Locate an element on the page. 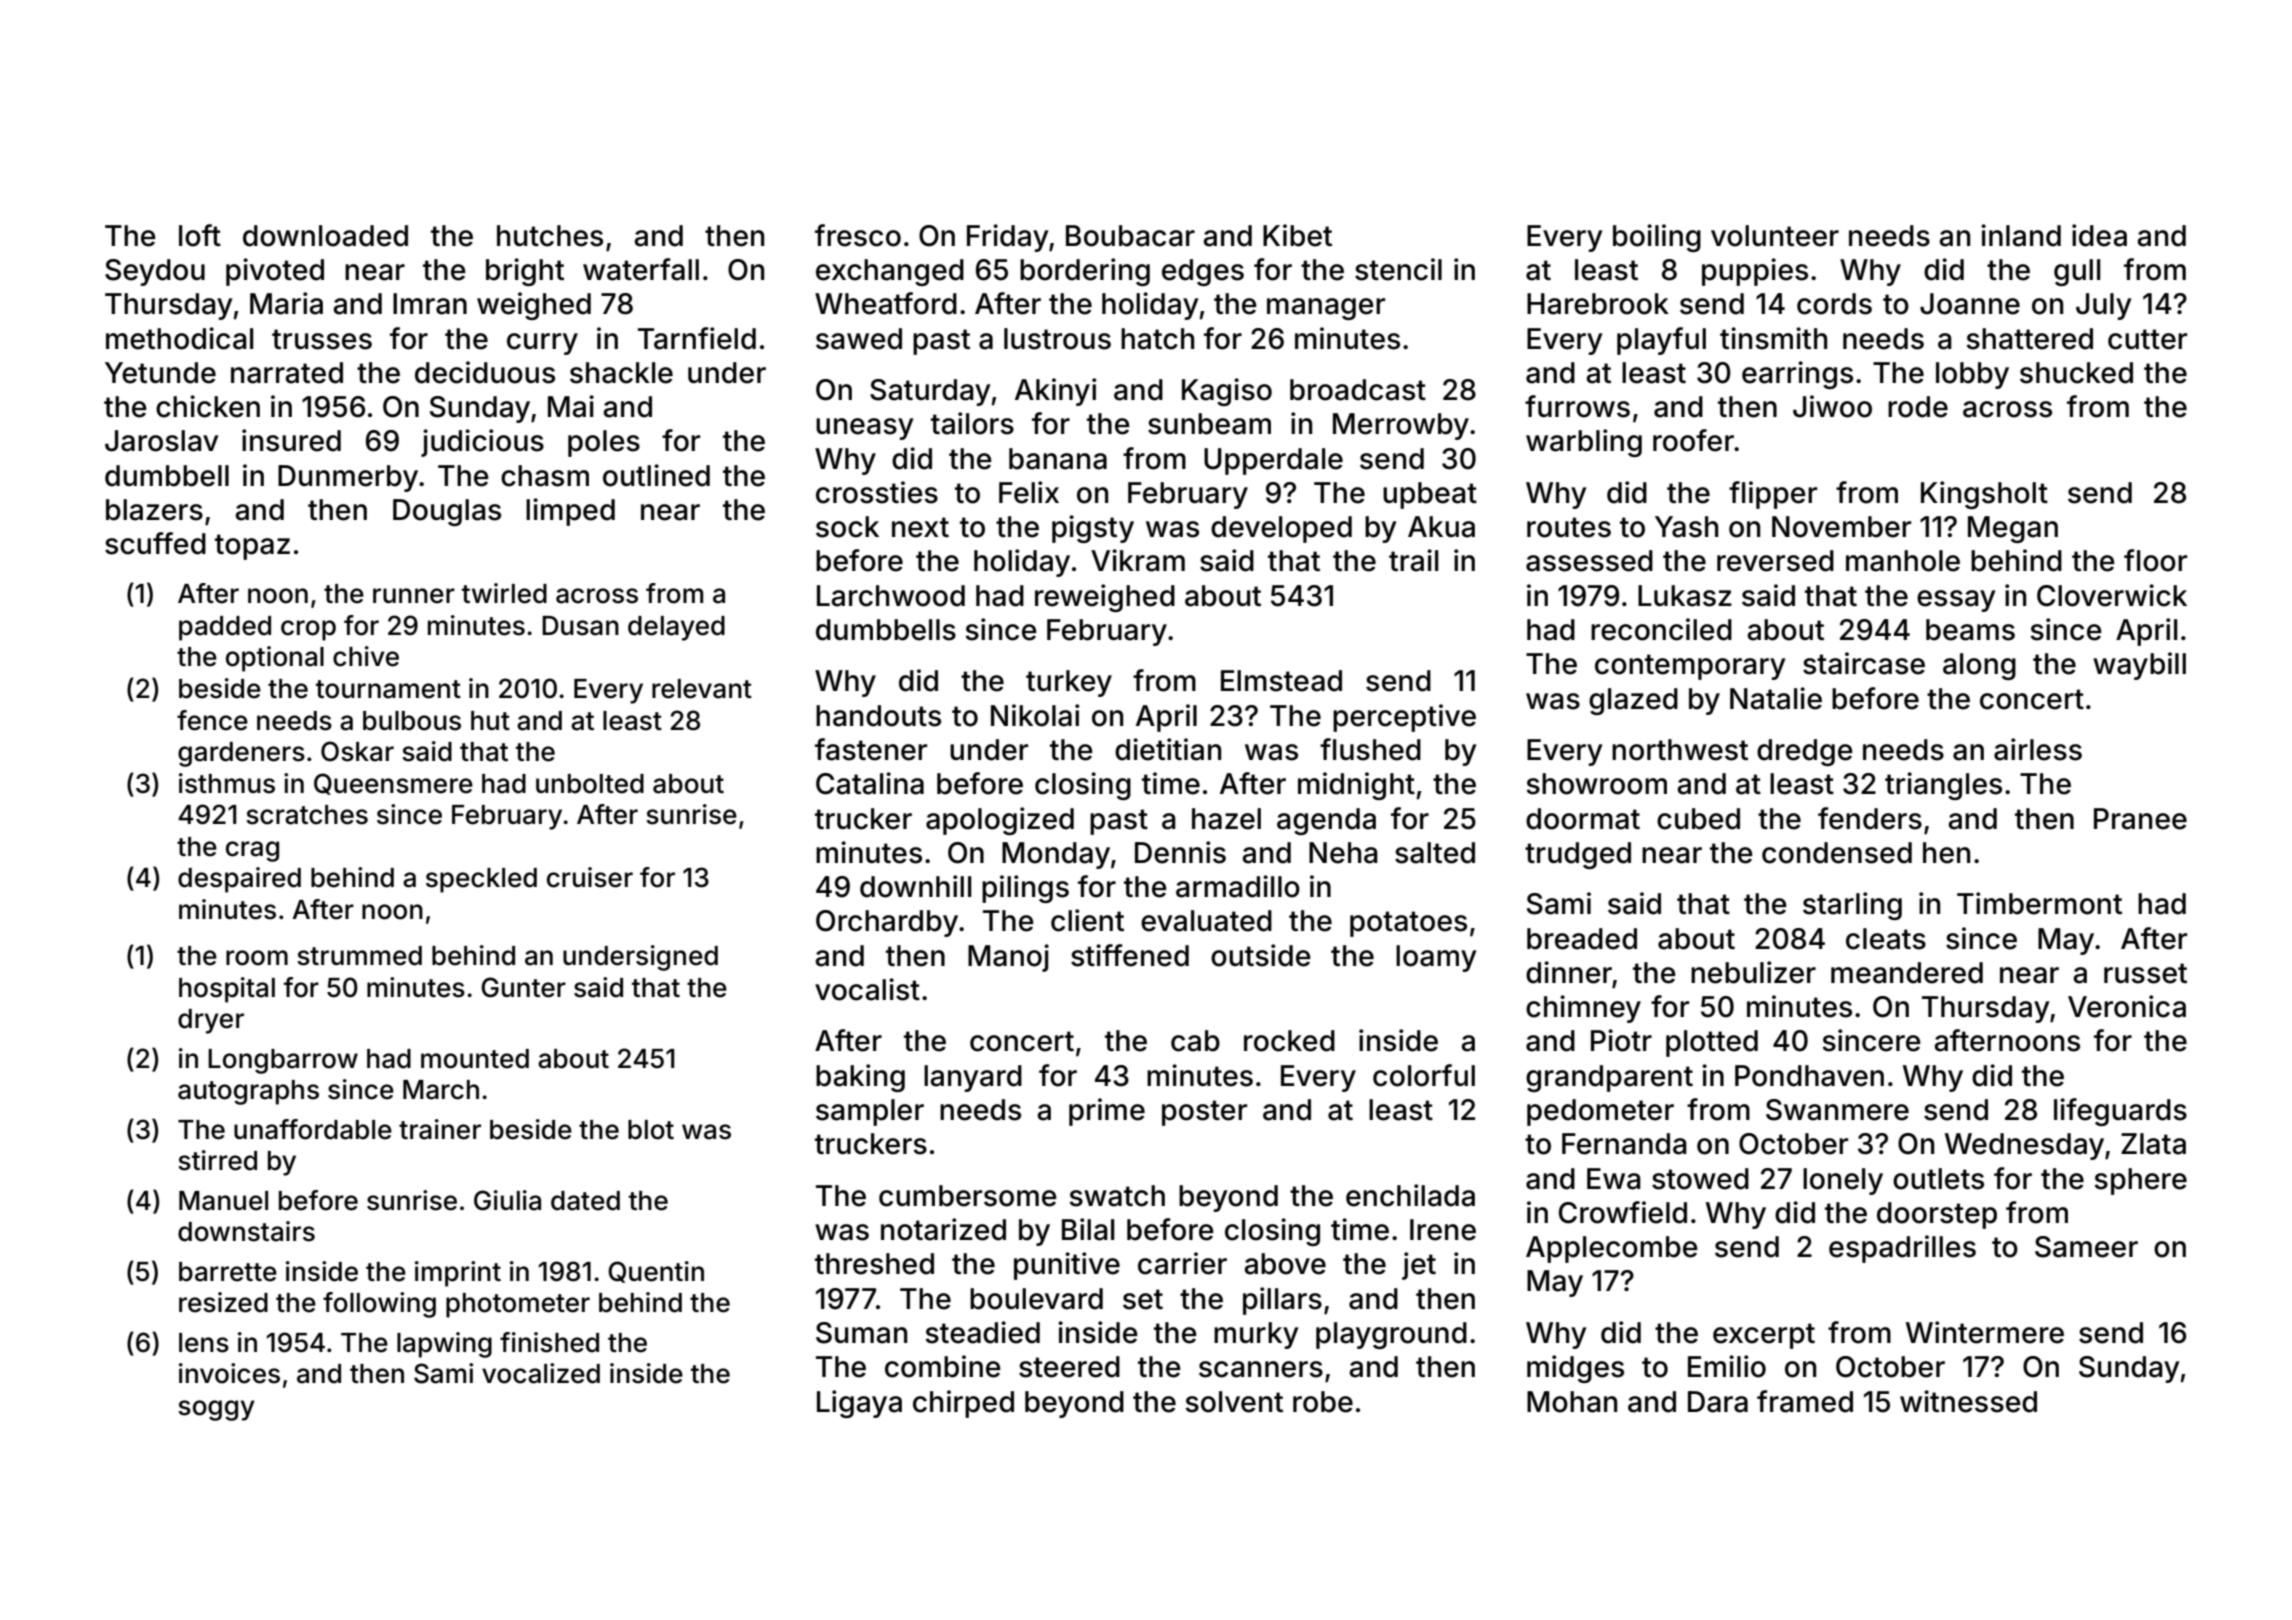  soggy is located at coordinates (216, 1410).
